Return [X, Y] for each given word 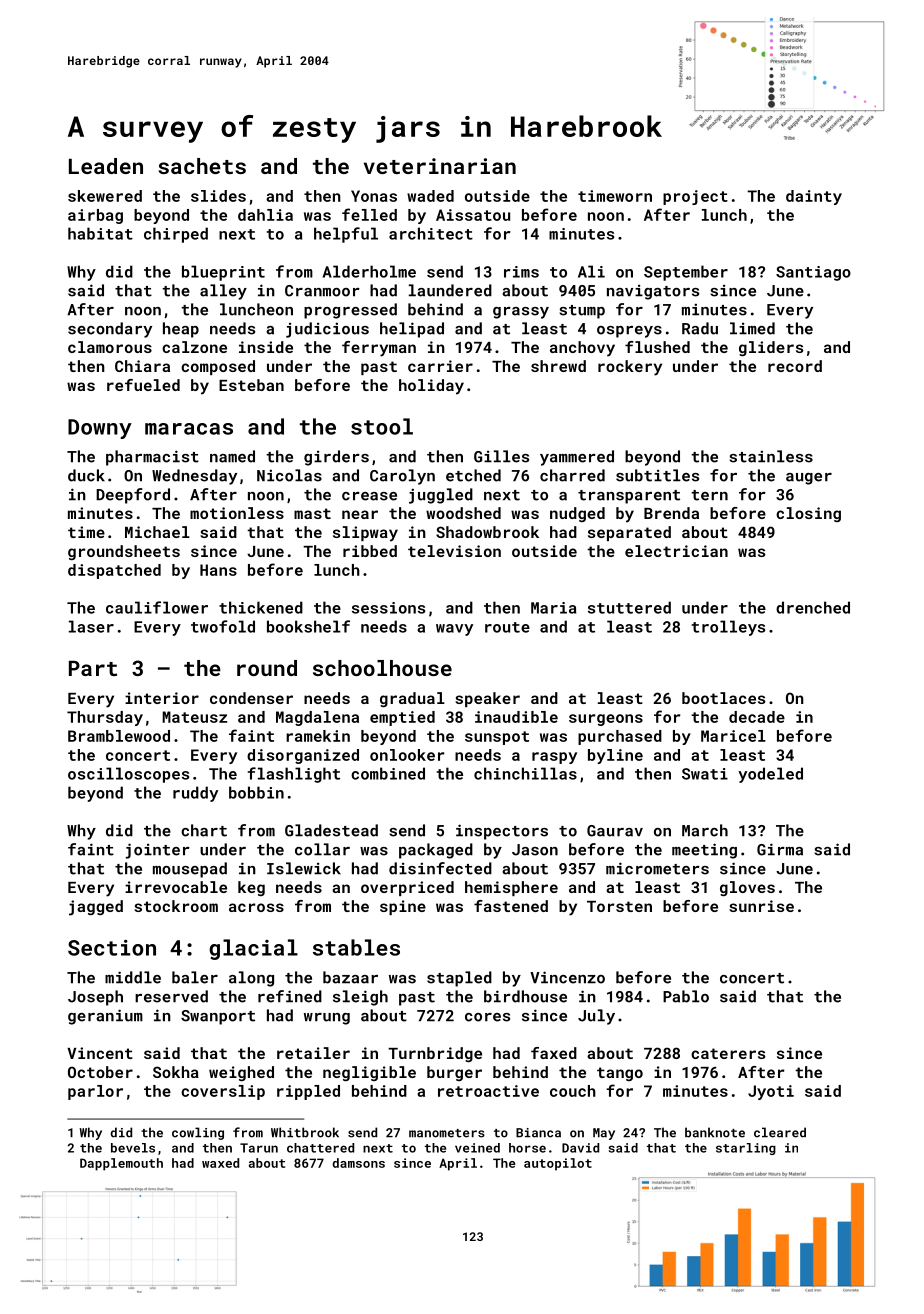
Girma [780, 849]
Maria [553, 608]
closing [808, 514]
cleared [780, 1132]
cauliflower [157, 607]
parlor [95, 1092]
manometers [447, 1133]
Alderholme [369, 271]
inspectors [502, 832]
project [695, 197]
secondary [110, 330]
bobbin [256, 792]
